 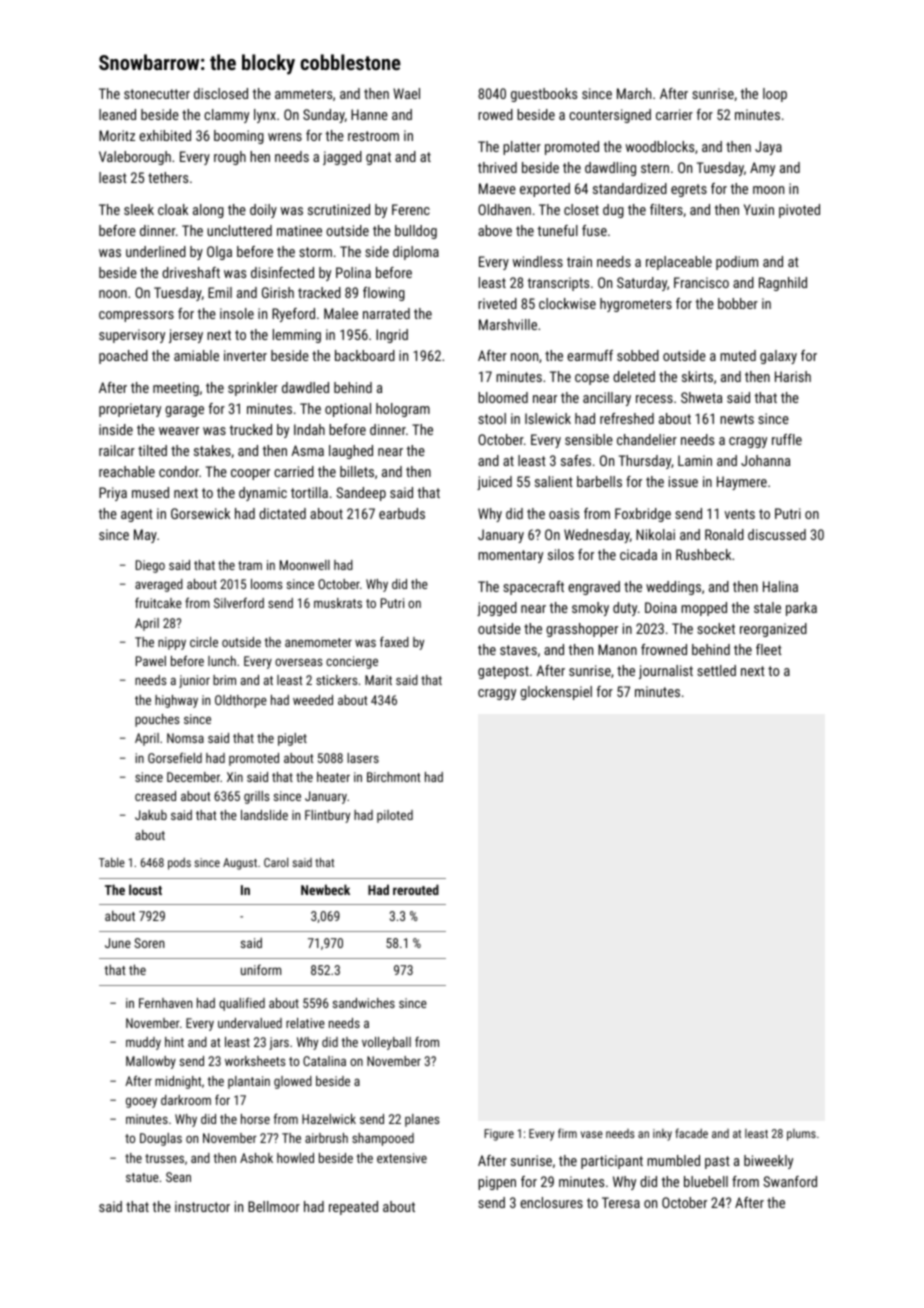 I want to click on clockwise, so click(x=567, y=303).
